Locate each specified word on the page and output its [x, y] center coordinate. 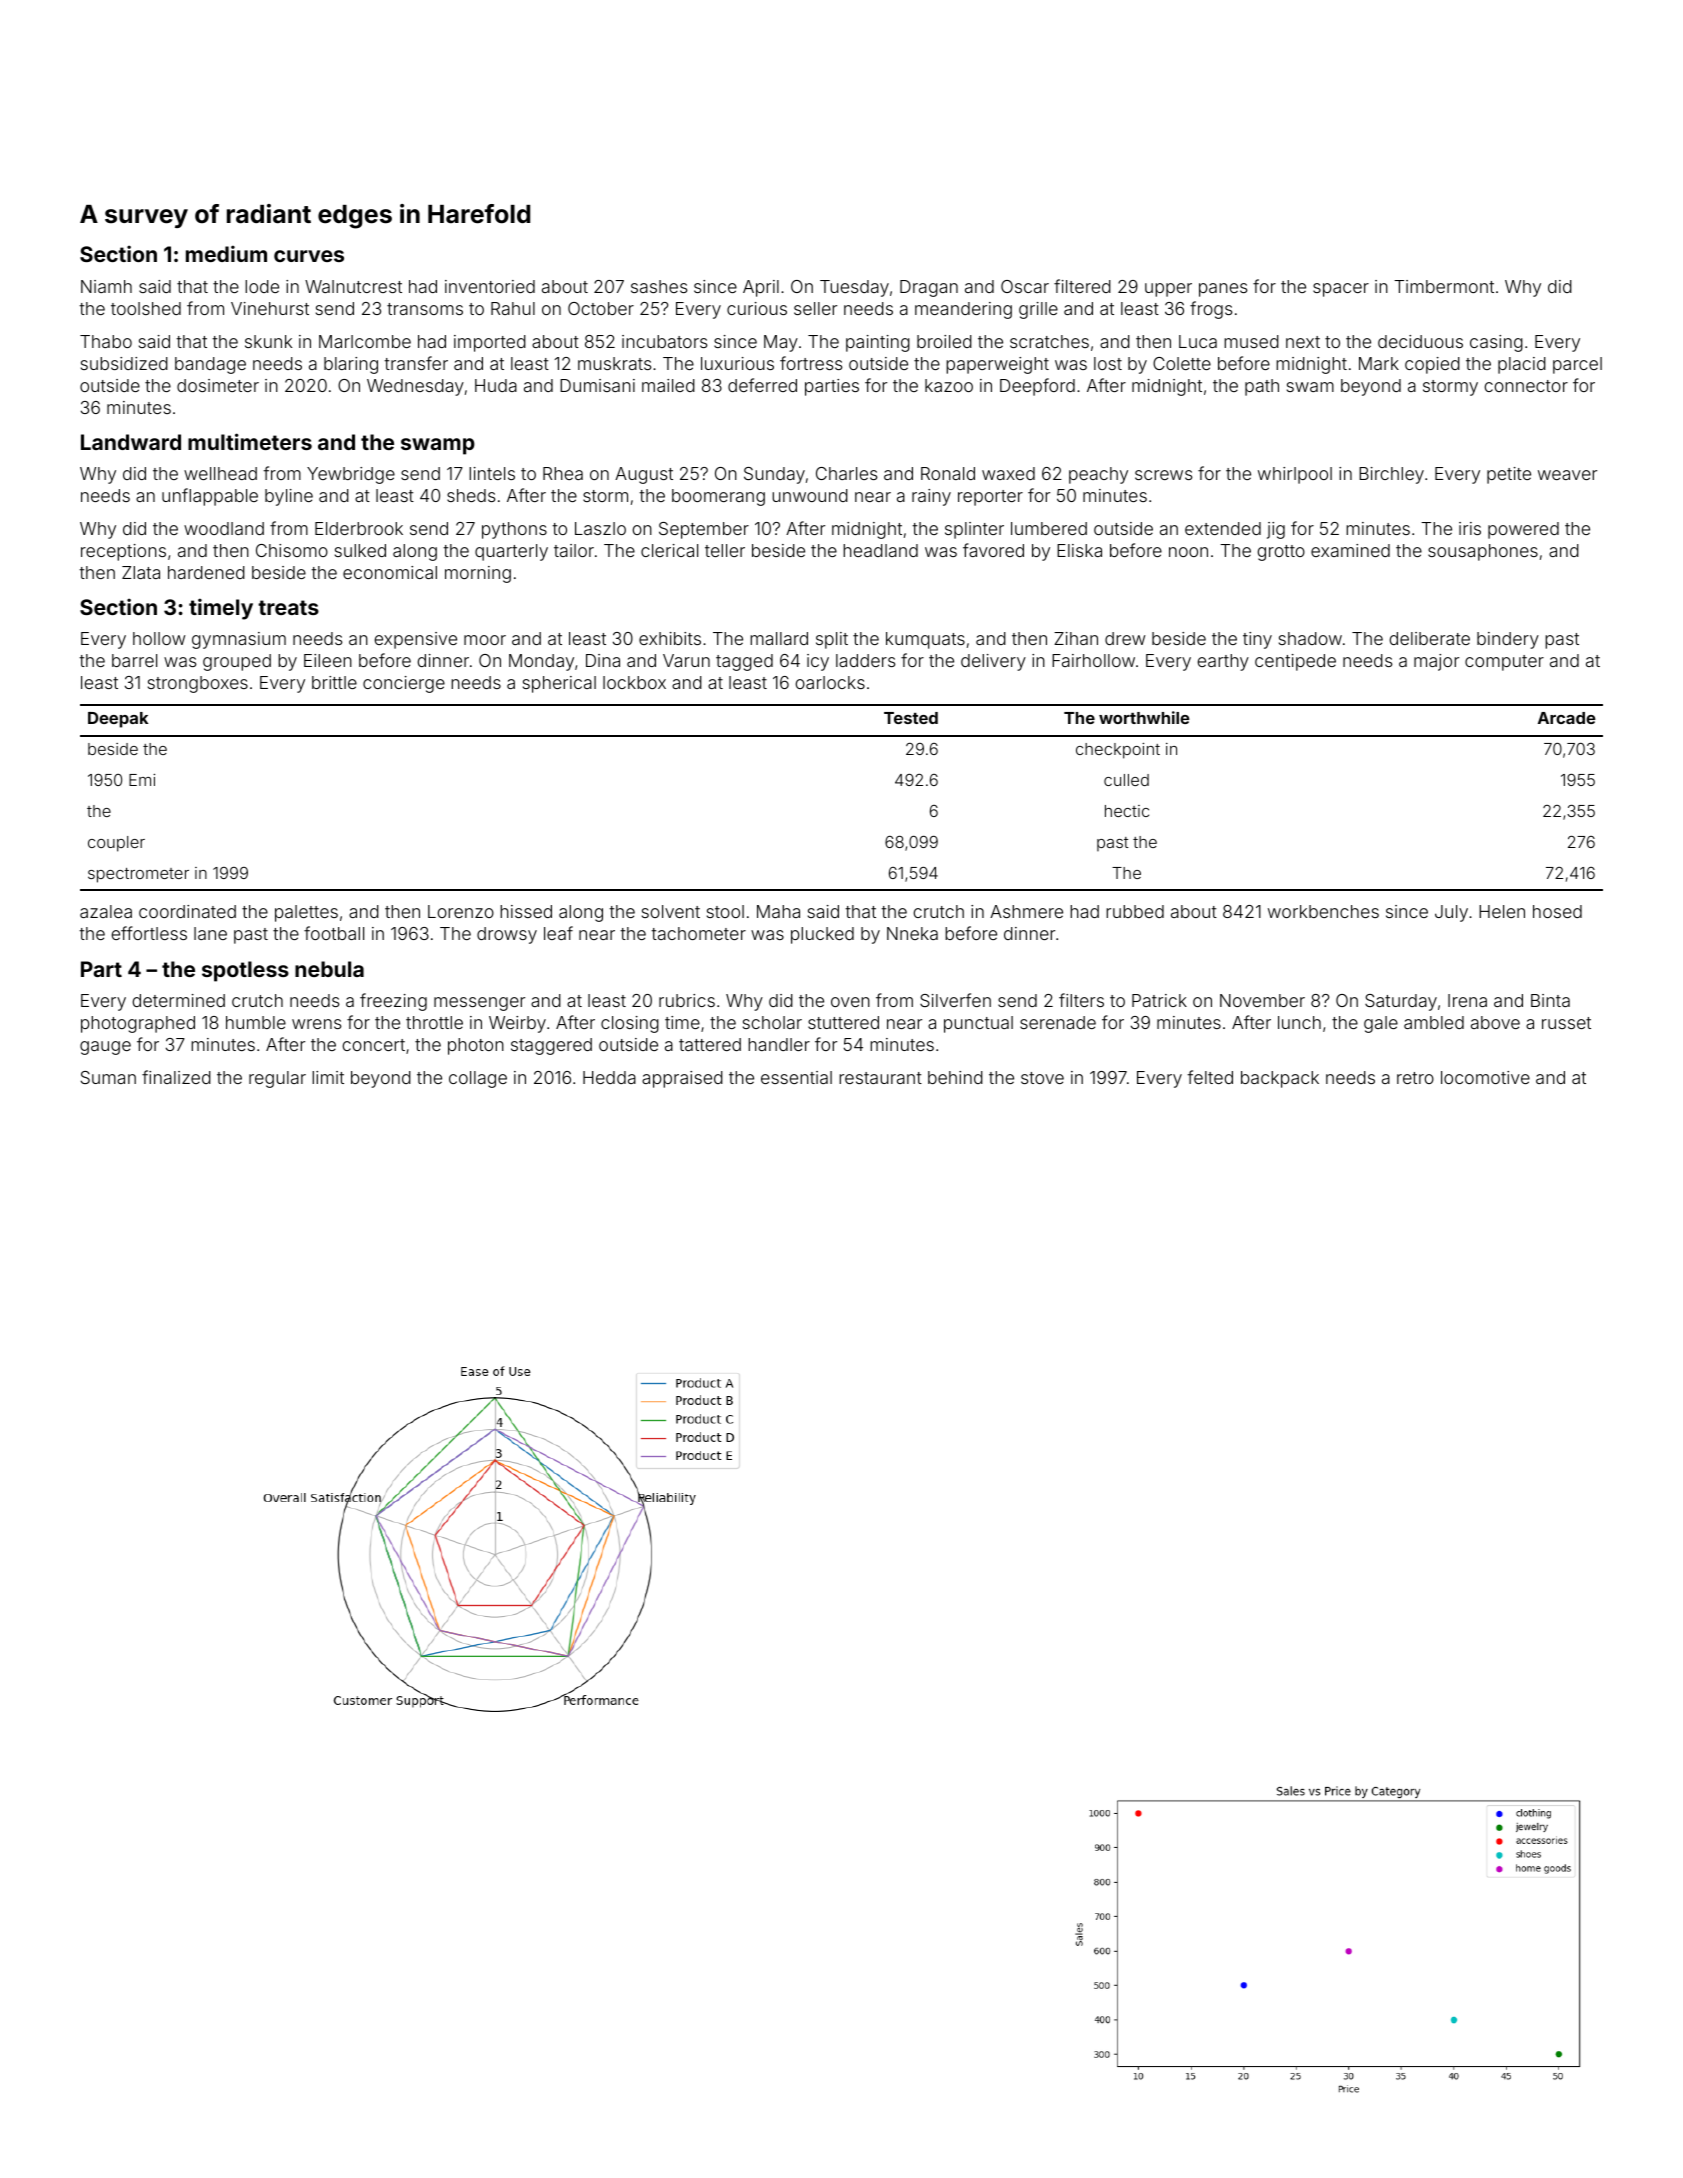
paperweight [997, 365]
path [1262, 387]
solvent [671, 911]
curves [309, 256]
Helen [1502, 911]
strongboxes [198, 684]
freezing [393, 1002]
